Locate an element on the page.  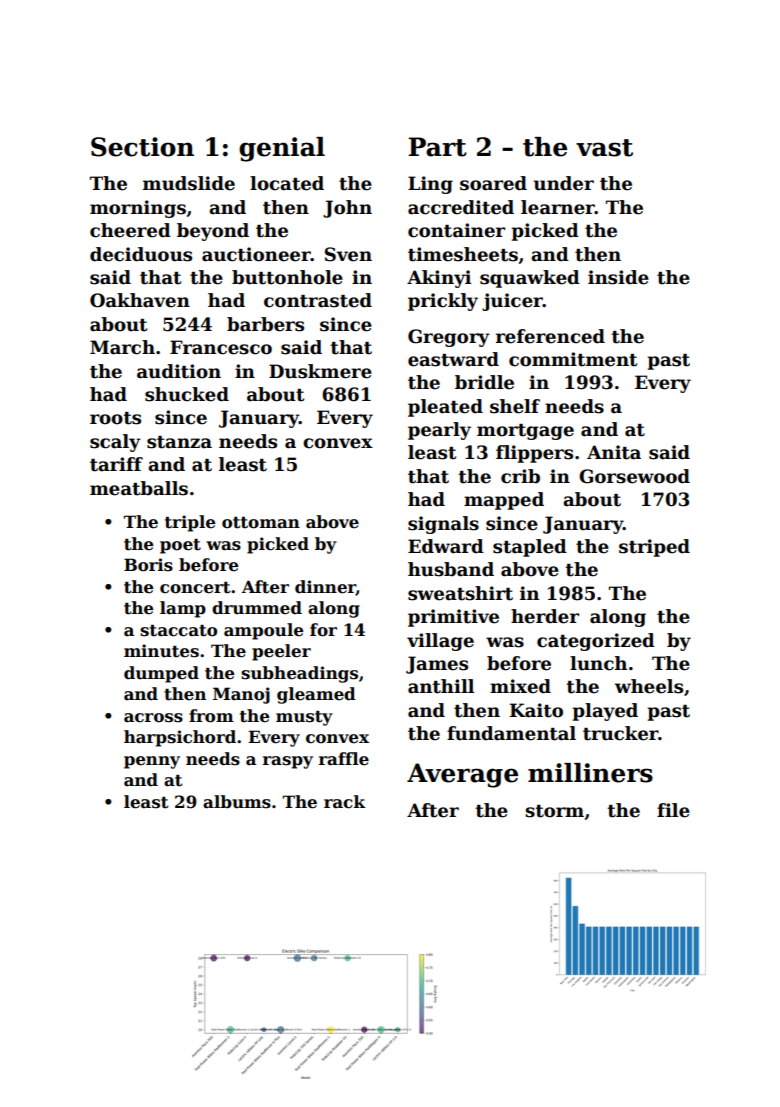
file is located at coordinates (673, 810).
